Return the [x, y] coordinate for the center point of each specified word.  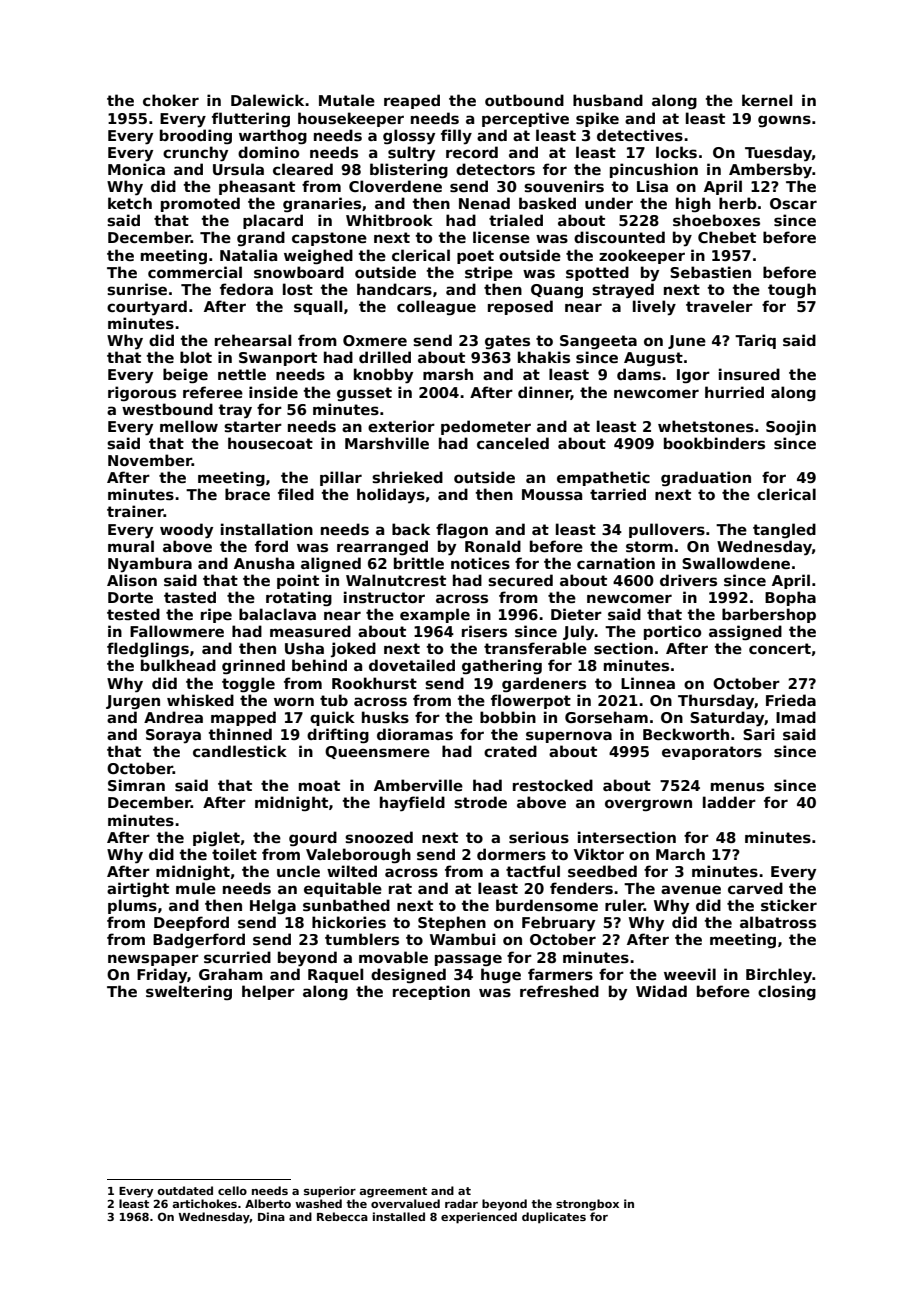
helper [268, 992]
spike [597, 119]
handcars [394, 289]
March [680, 854]
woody [186, 531]
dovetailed [412, 665]
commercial [195, 272]
